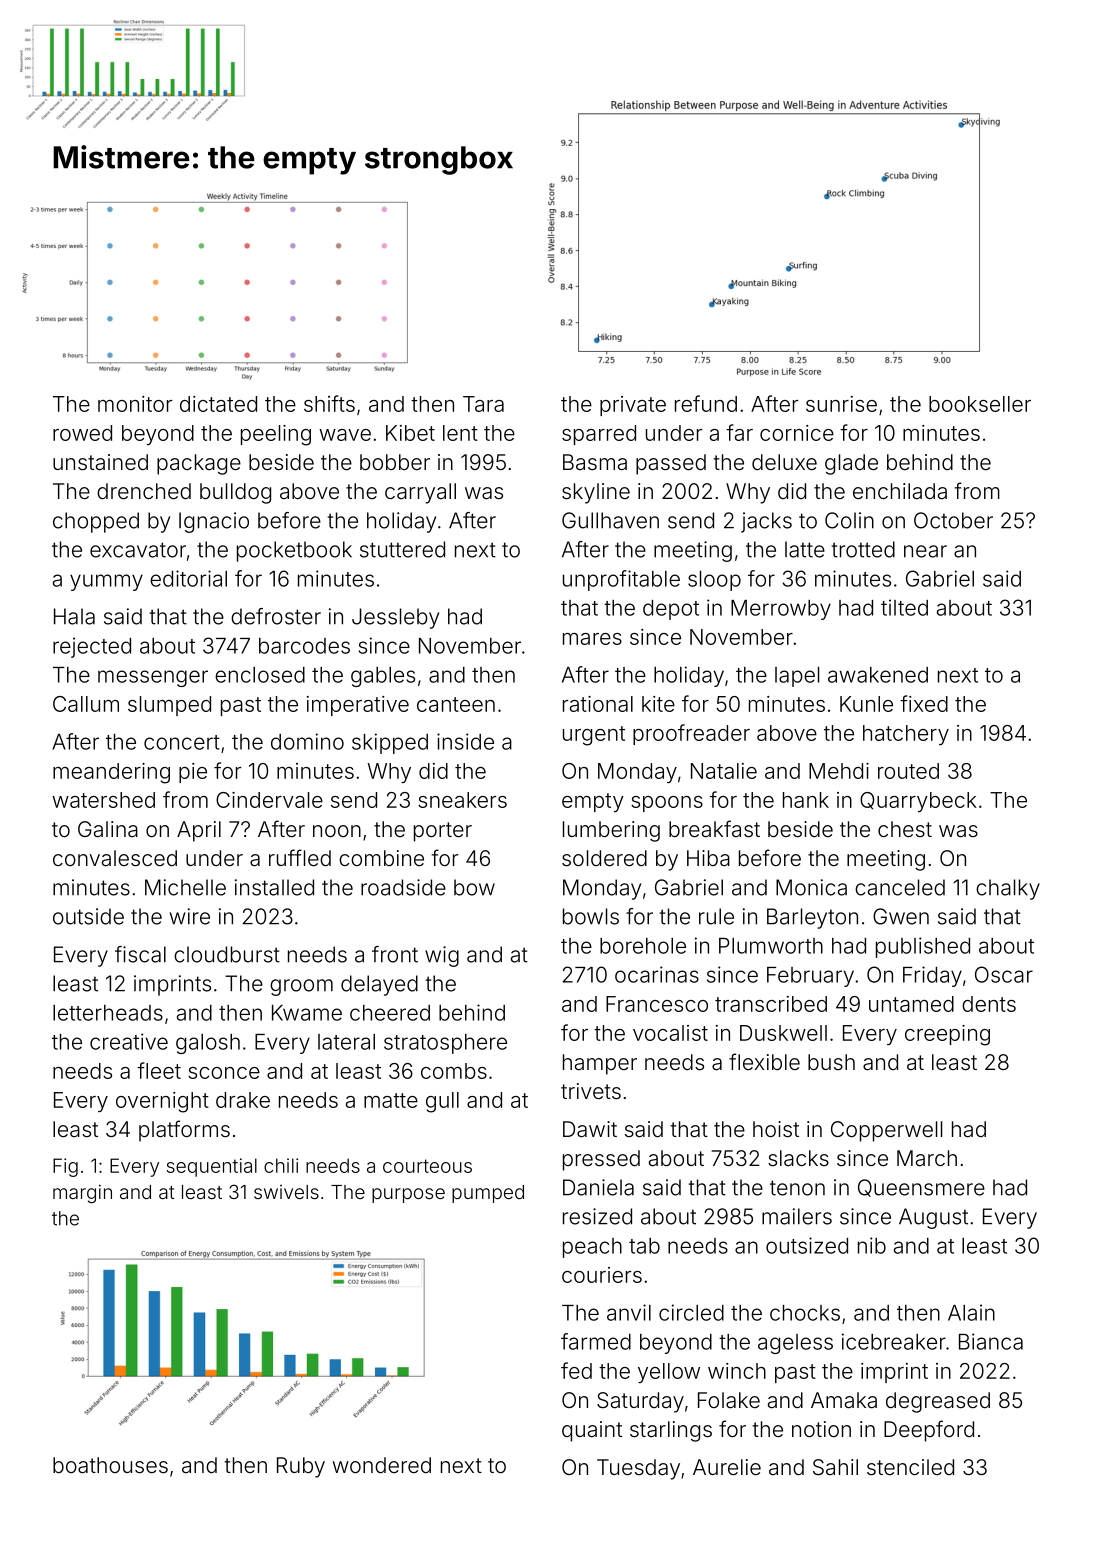  What do you see at coordinates (218, 404) in the screenshot?
I see `dictated` at bounding box center [218, 404].
